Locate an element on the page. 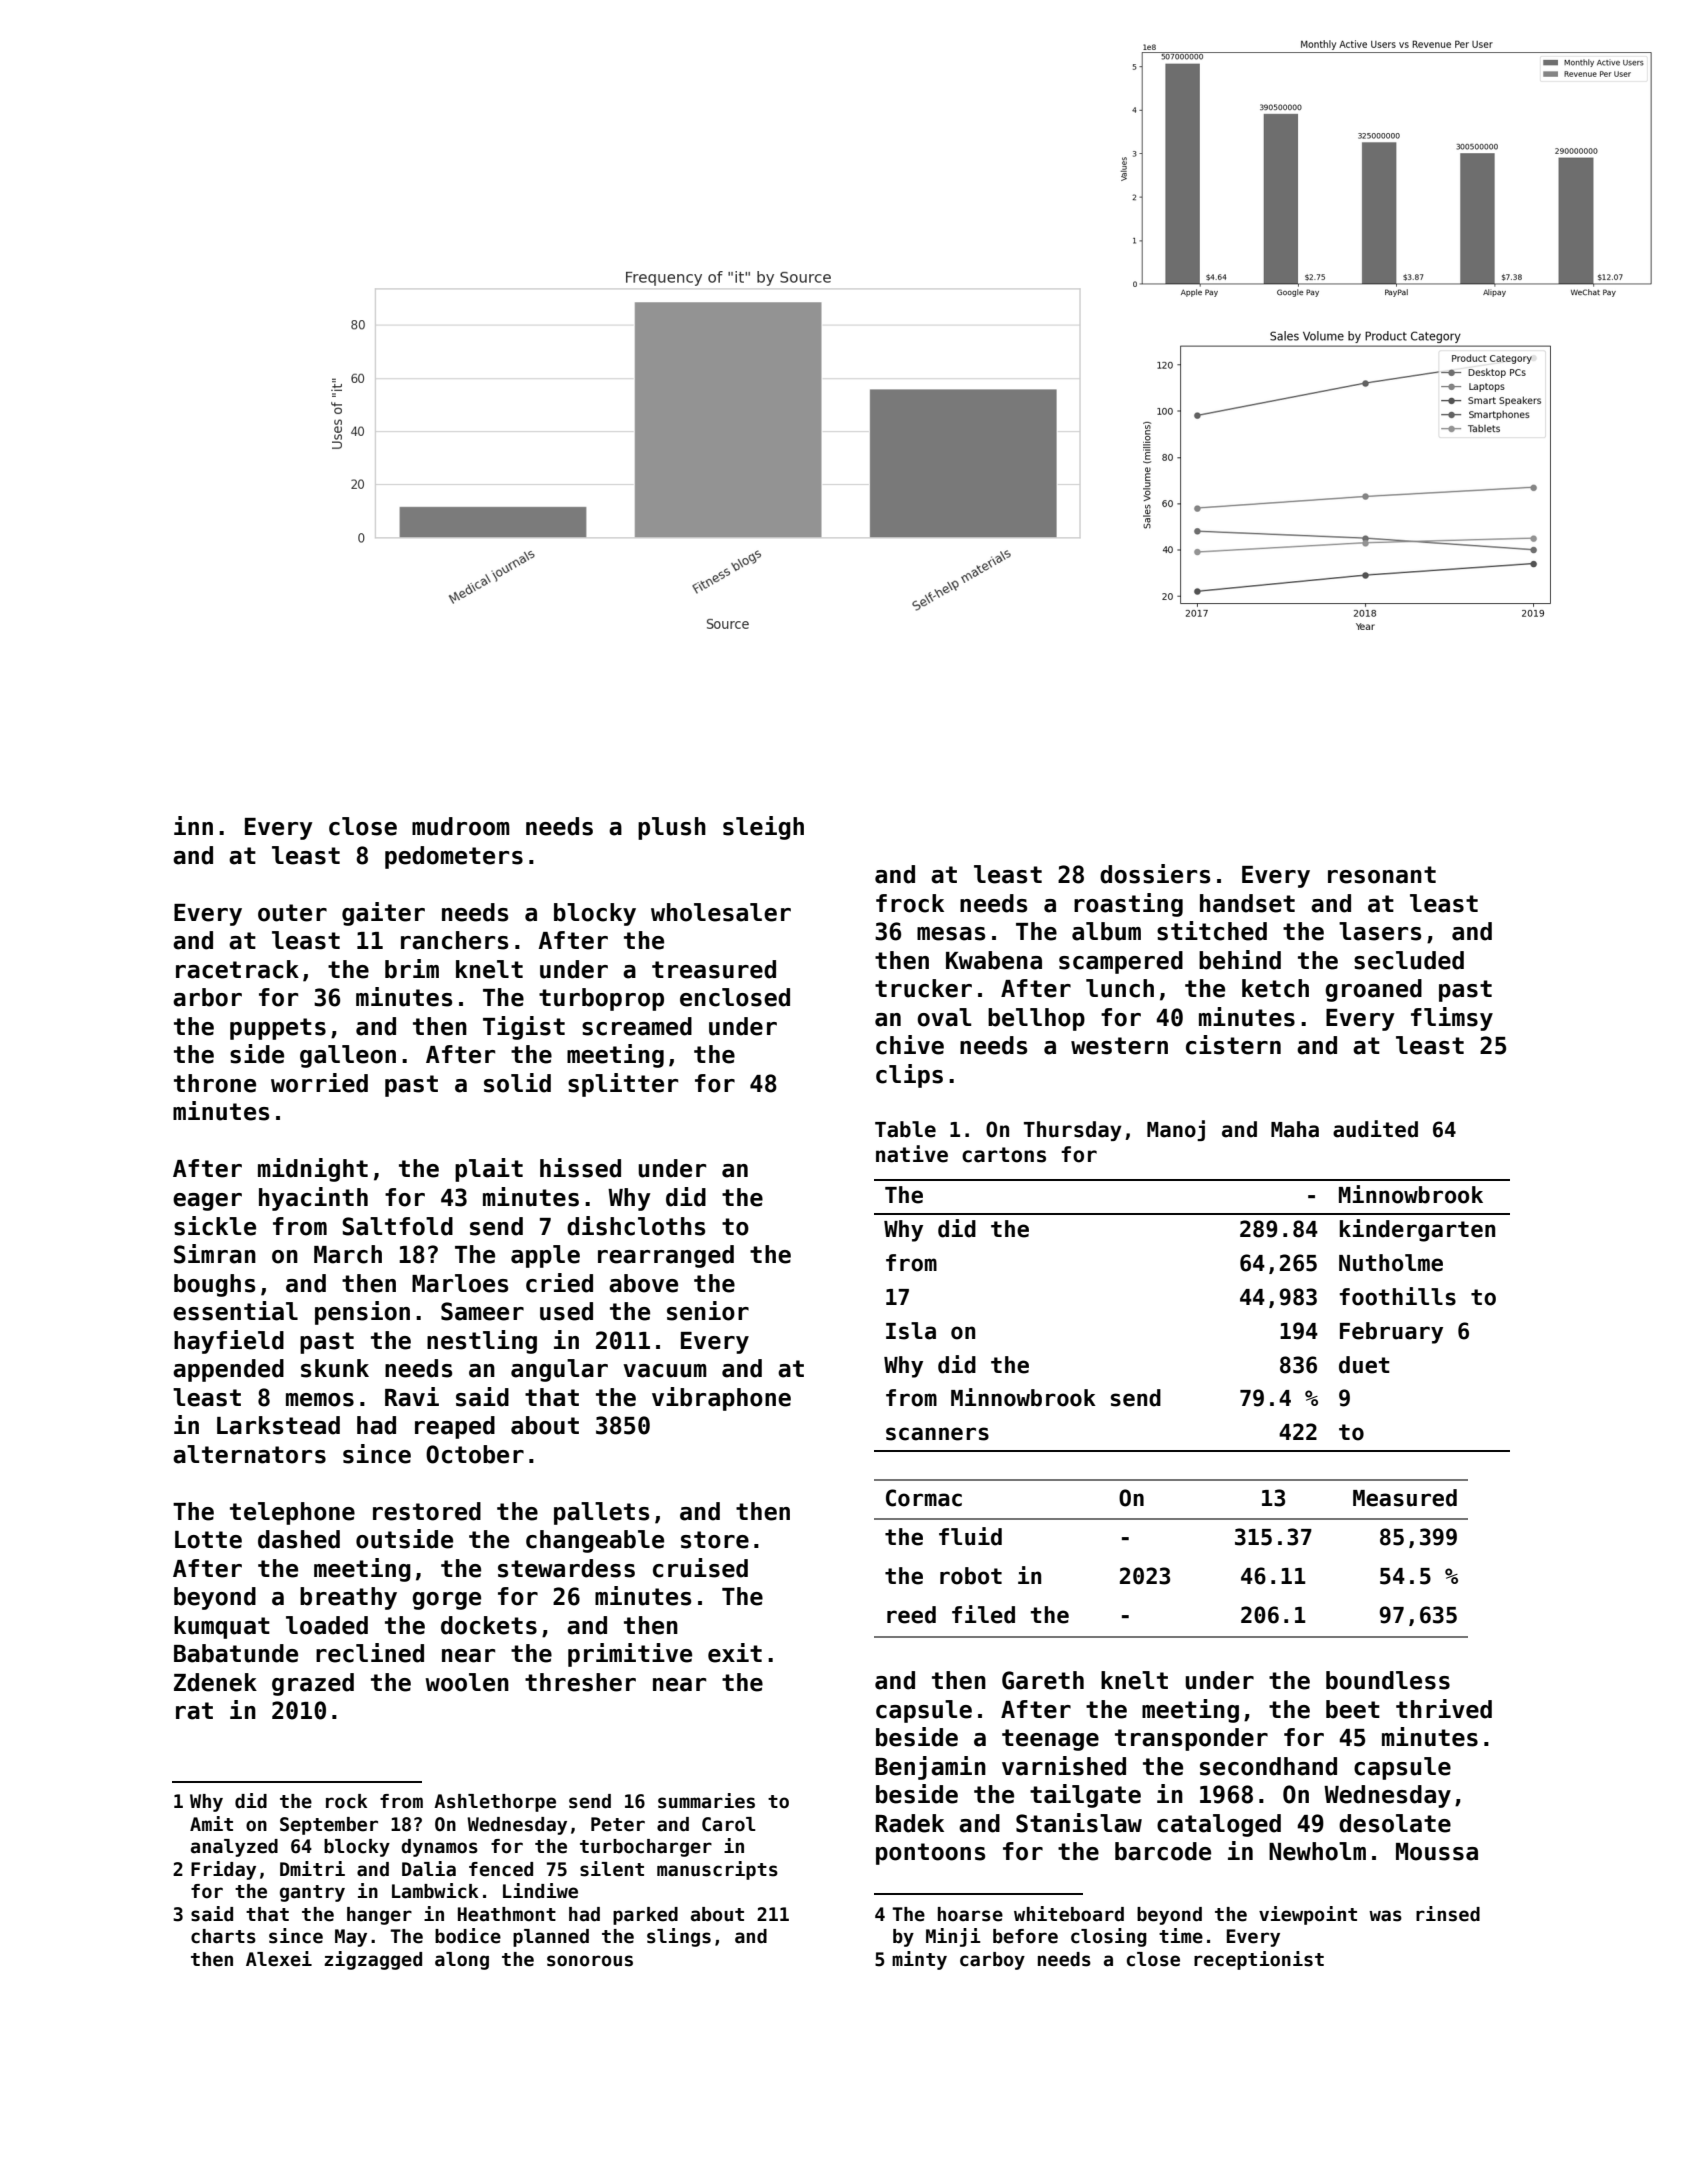 This image has width=1683, height=2178. sleigh is located at coordinates (763, 828).
